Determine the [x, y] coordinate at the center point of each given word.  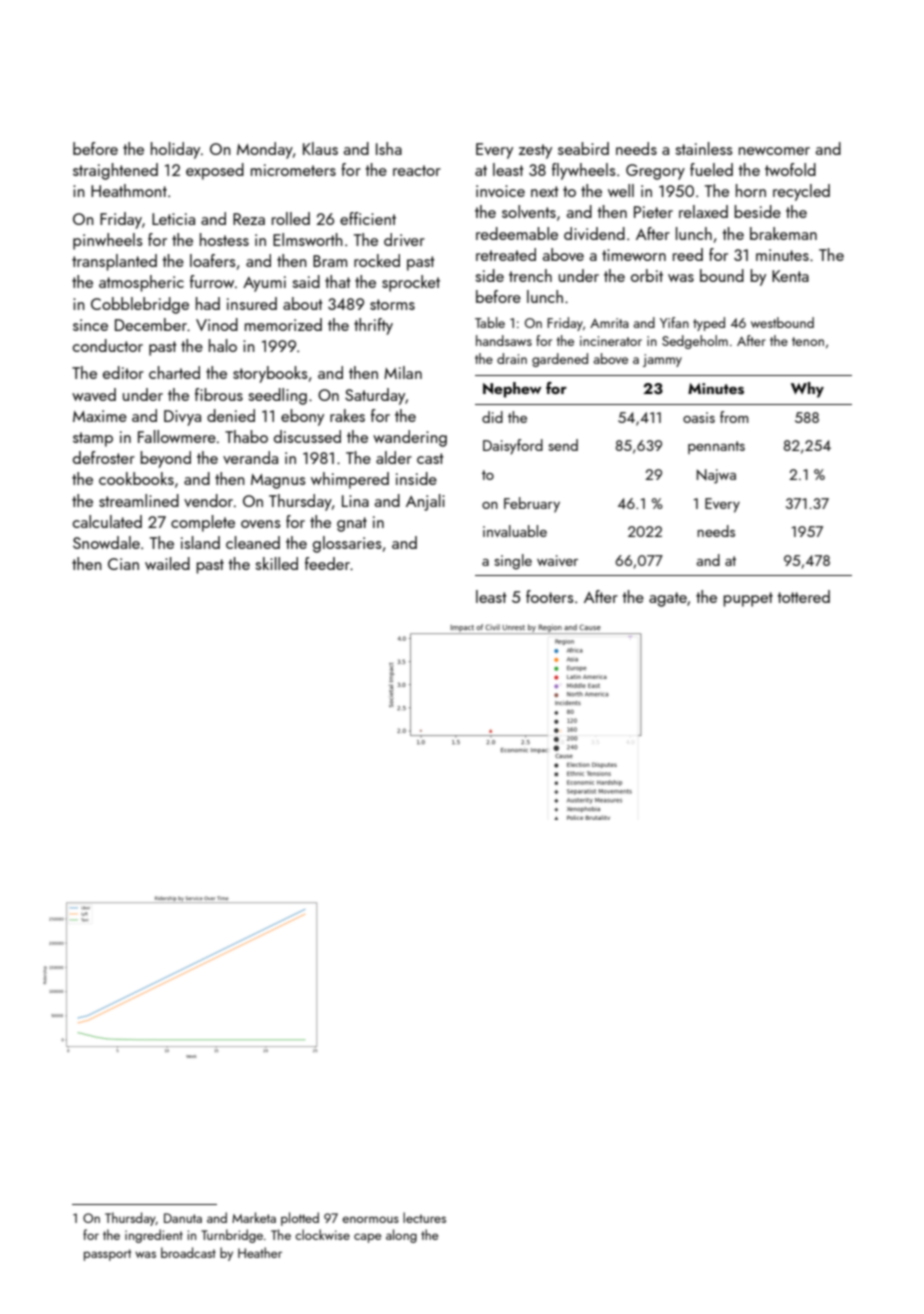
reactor [417, 170]
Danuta [183, 1218]
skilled [276, 563]
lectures [424, 1217]
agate [668, 599]
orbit [647, 275]
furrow [212, 281]
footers [550, 596]
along [401, 1236]
